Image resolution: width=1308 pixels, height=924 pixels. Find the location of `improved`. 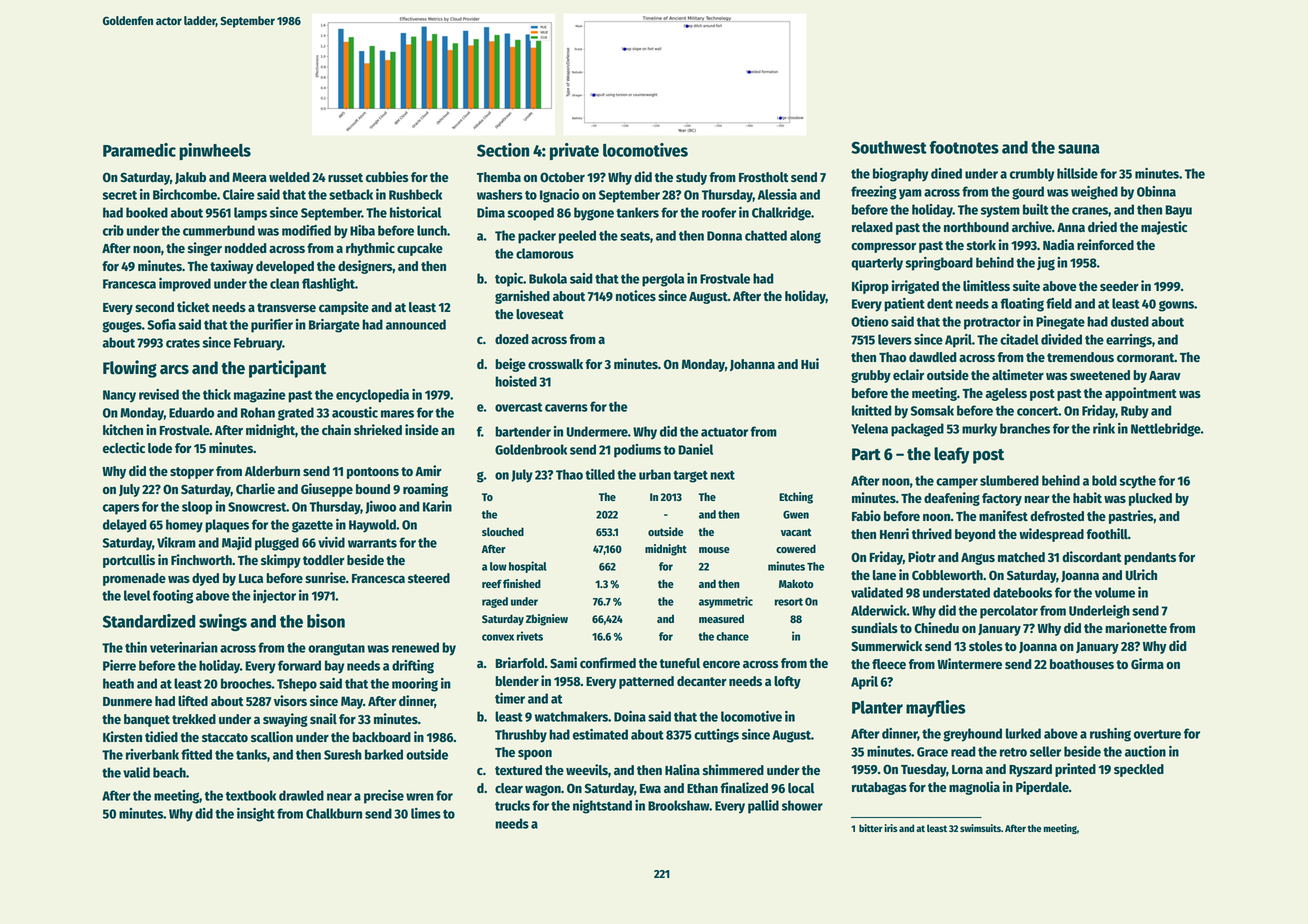

improved is located at coordinates (185, 285).
